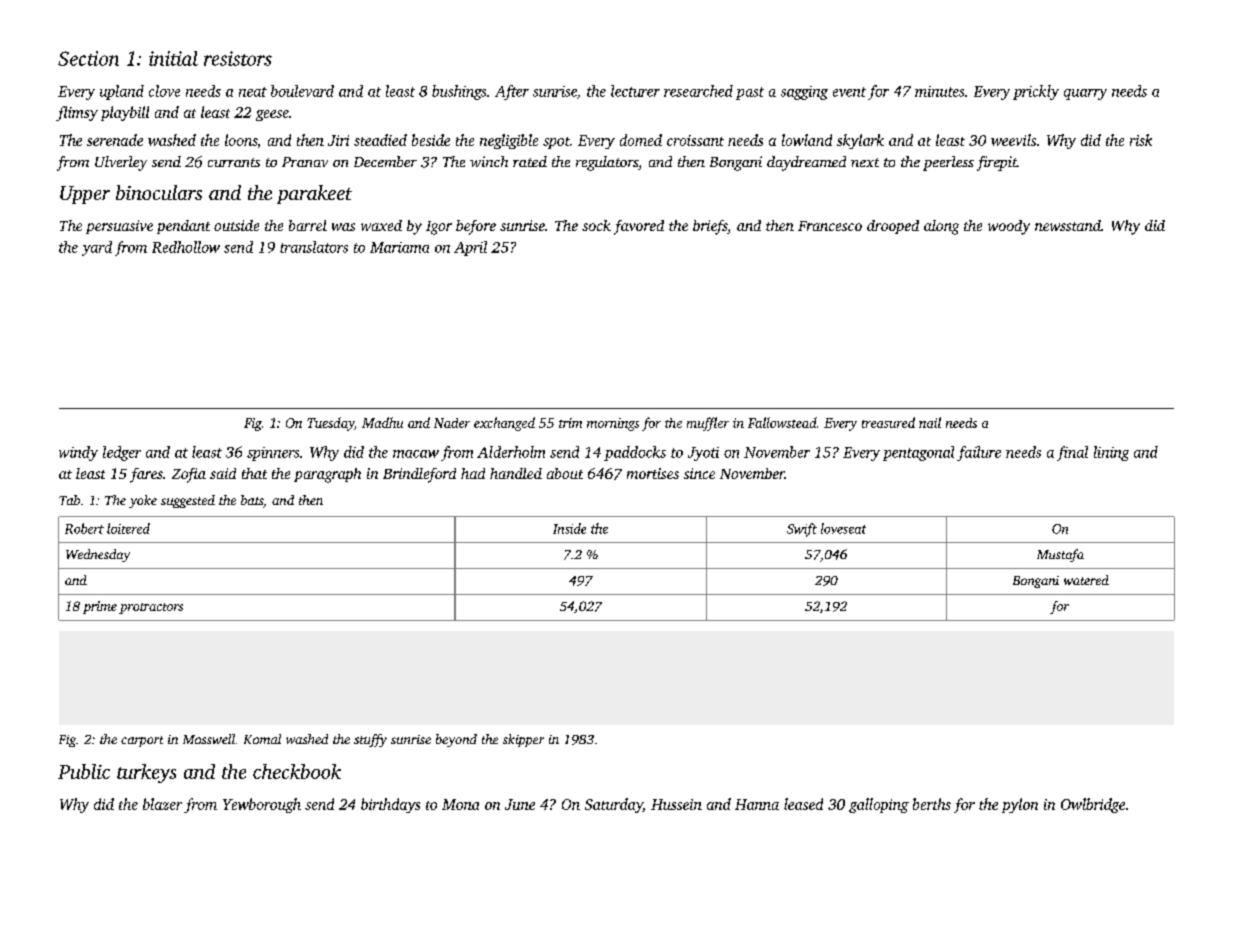  I want to click on Fallowstead, so click(782, 422).
